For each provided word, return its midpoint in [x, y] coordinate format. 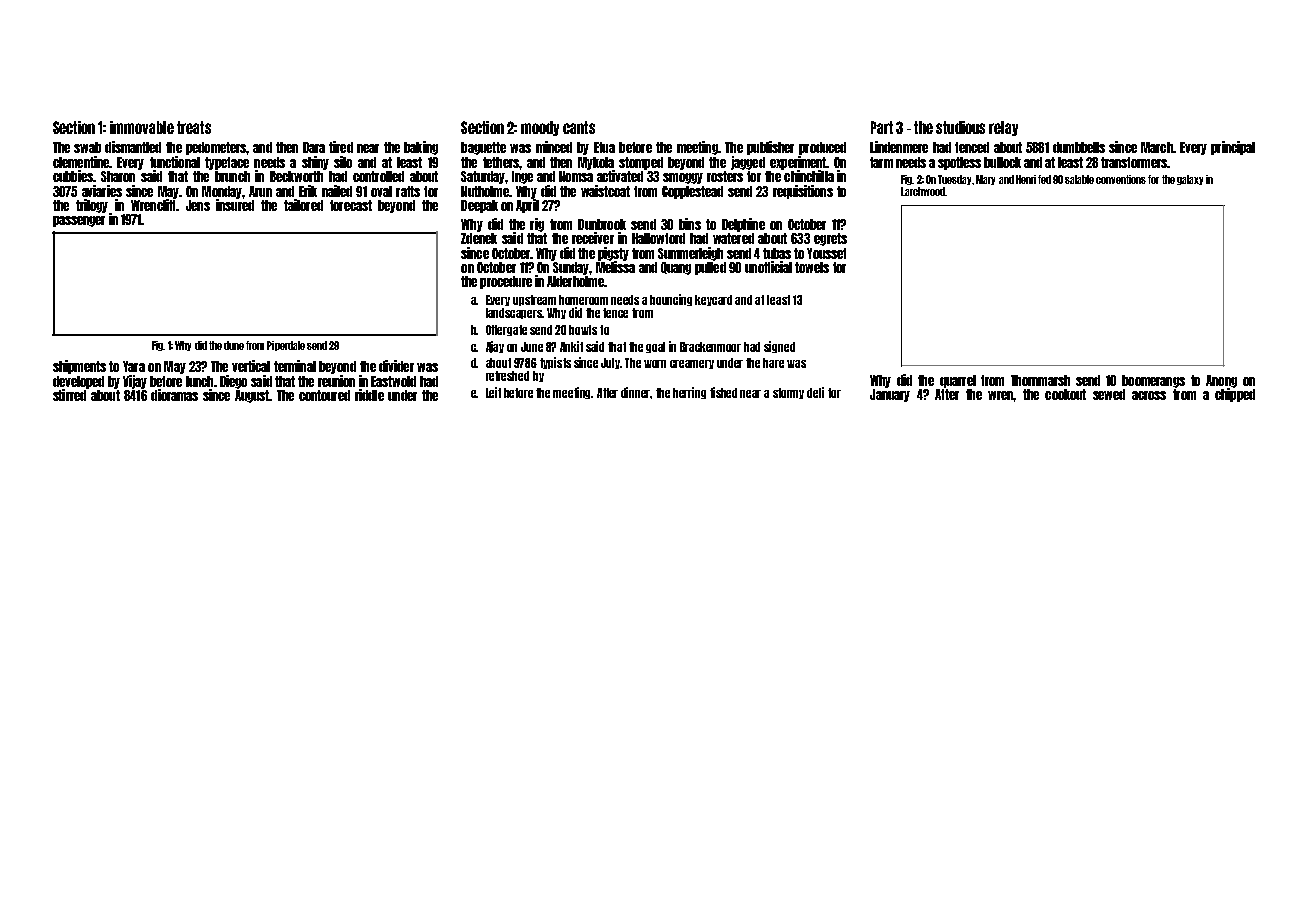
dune [234, 345]
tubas [777, 253]
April [527, 206]
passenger [79, 221]
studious [960, 127]
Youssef [826, 253]
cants [579, 127]
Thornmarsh [1040, 380]
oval [381, 191]
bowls [583, 330]
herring [689, 393]
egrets [830, 239]
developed [78, 382]
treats [194, 127]
